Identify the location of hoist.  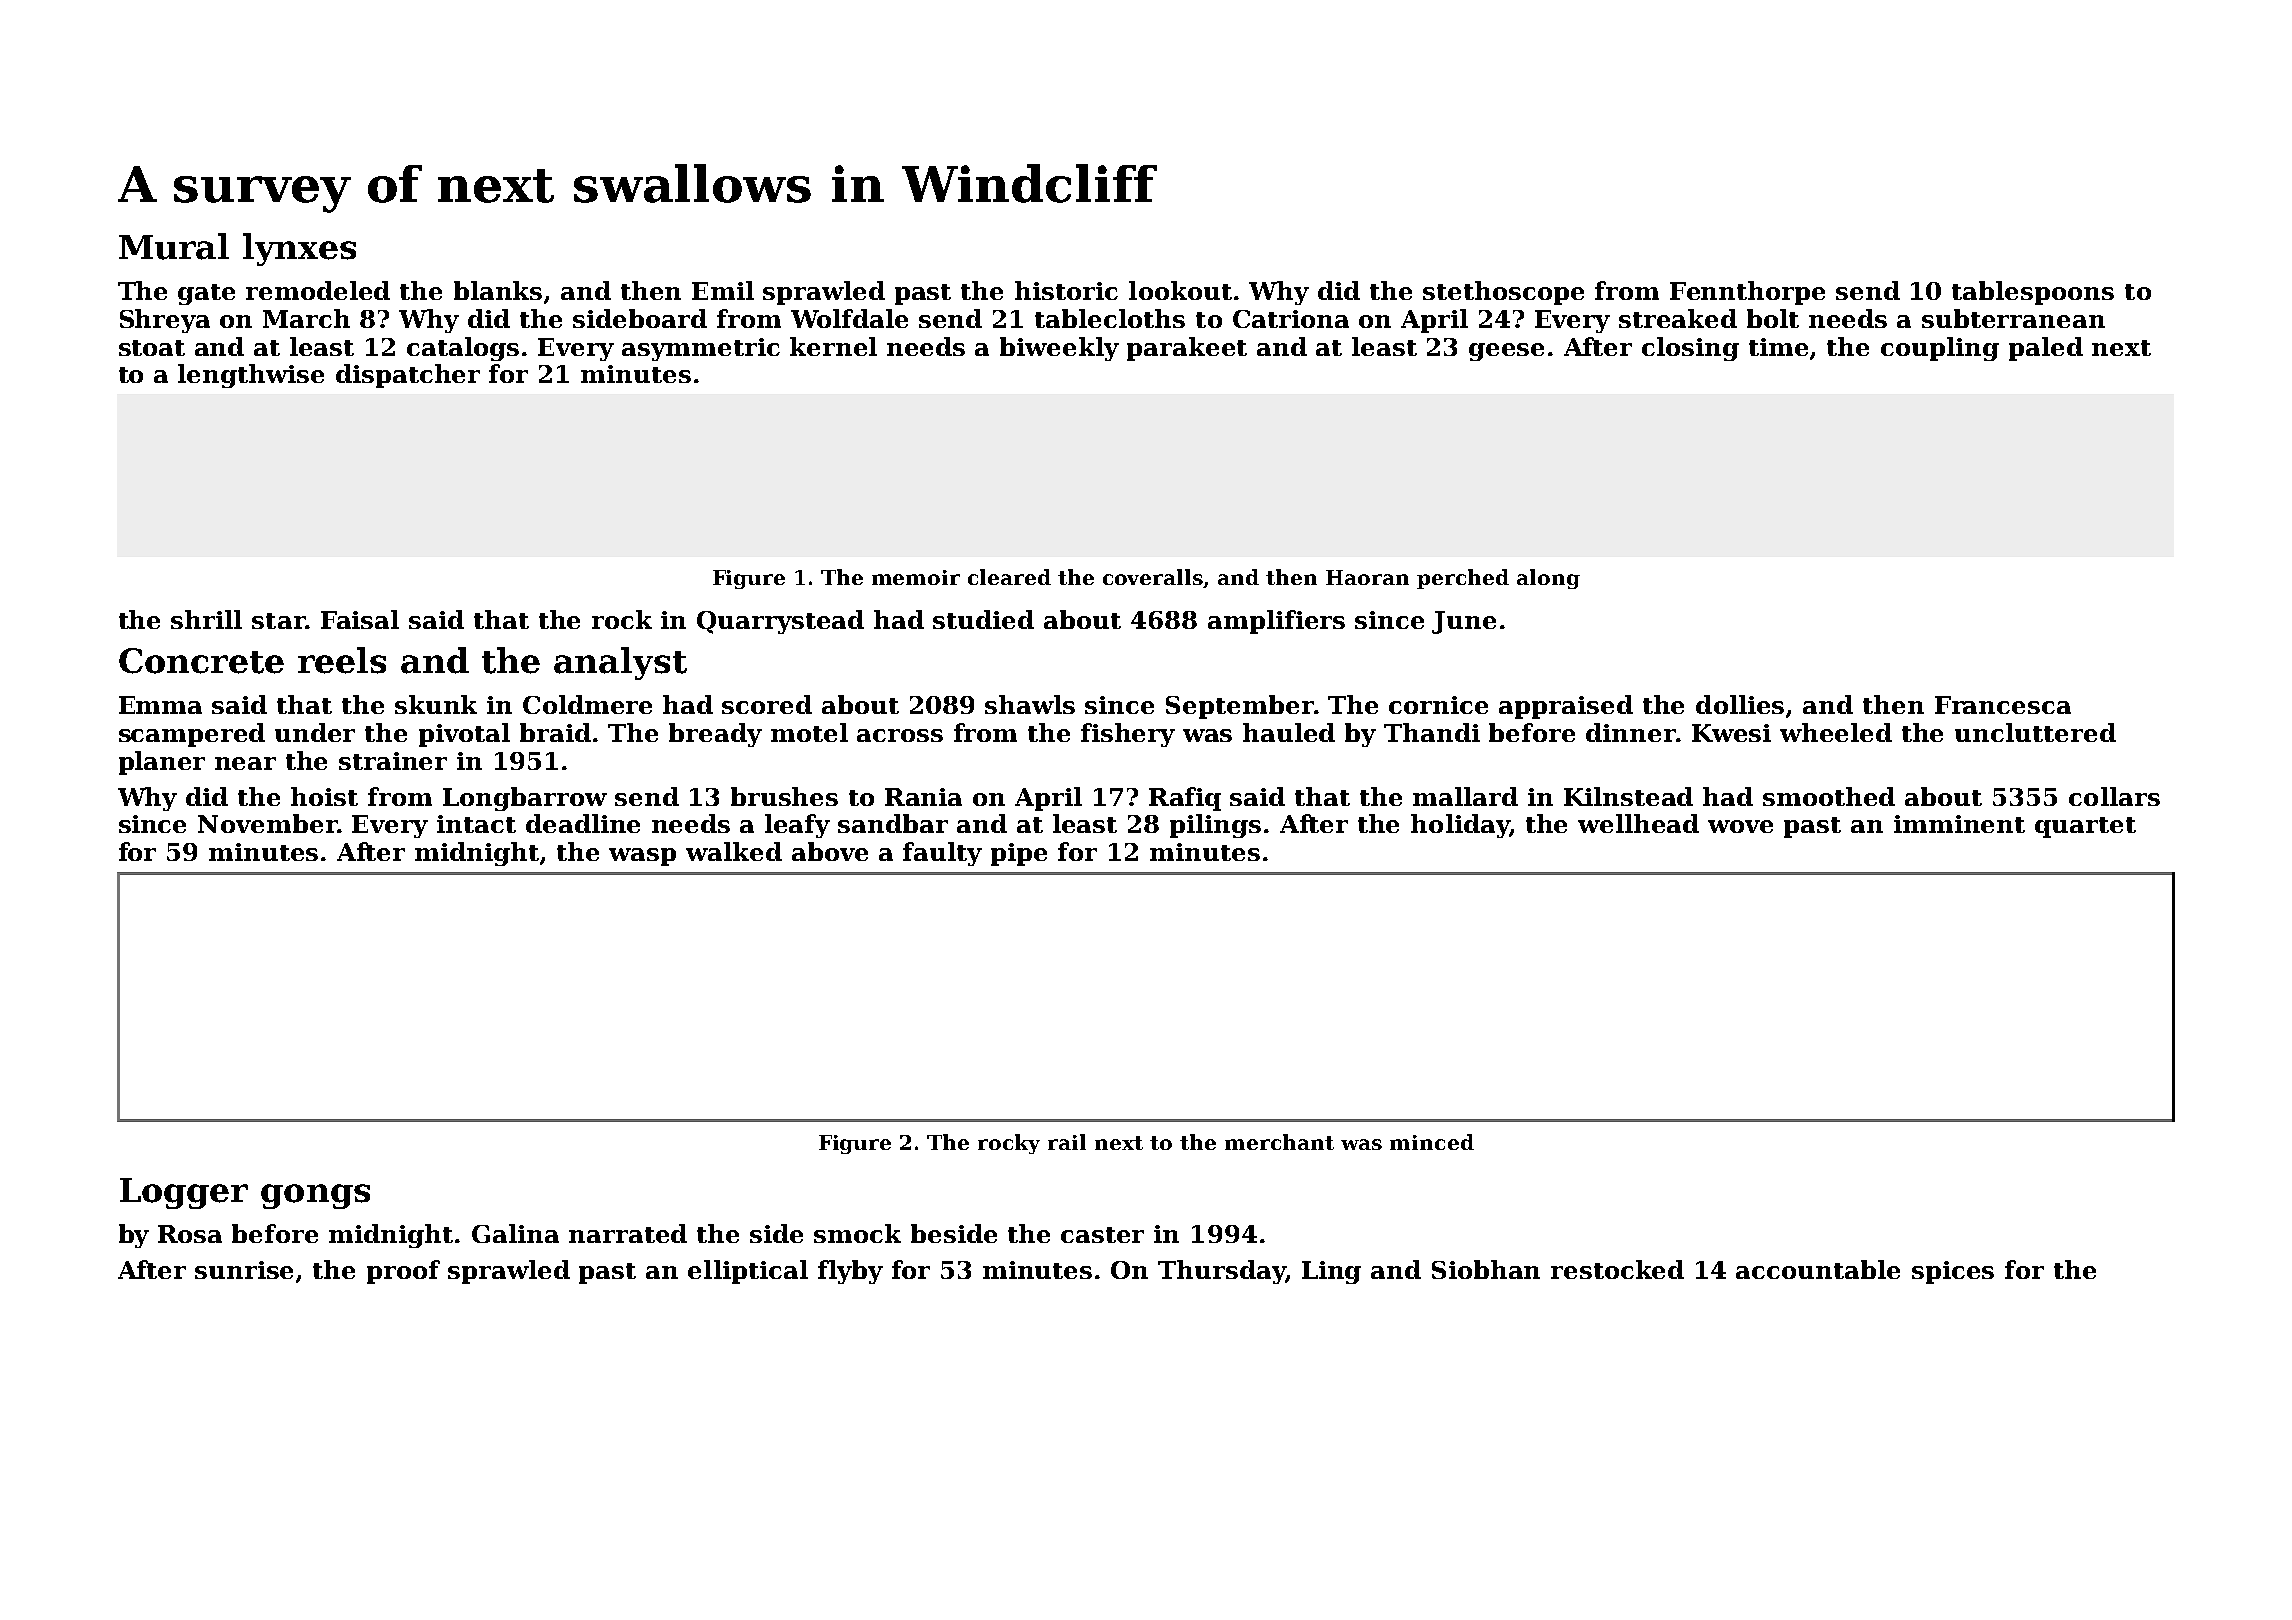
(324, 796).
